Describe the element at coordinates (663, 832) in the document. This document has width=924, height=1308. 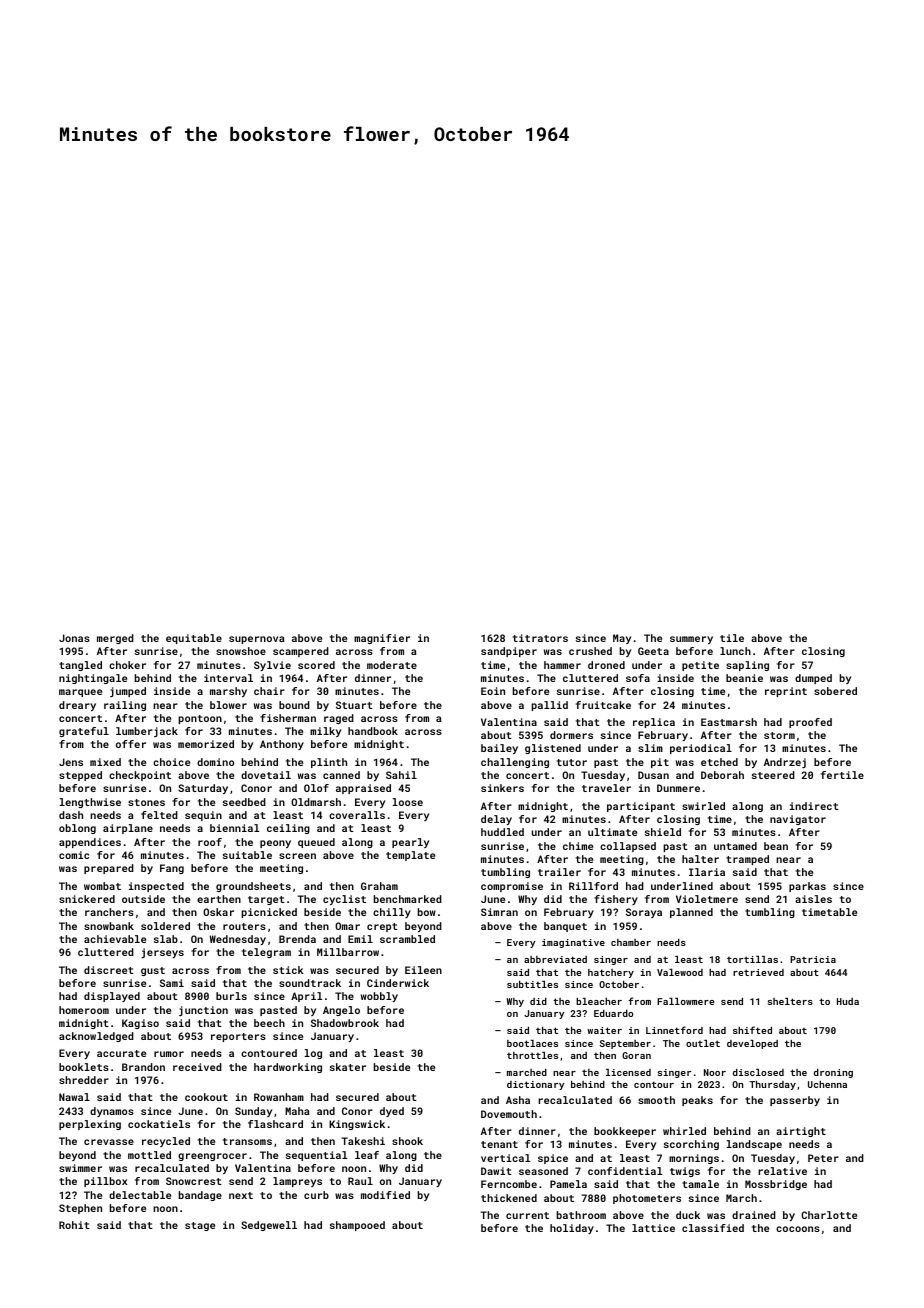
I see `shield` at that location.
